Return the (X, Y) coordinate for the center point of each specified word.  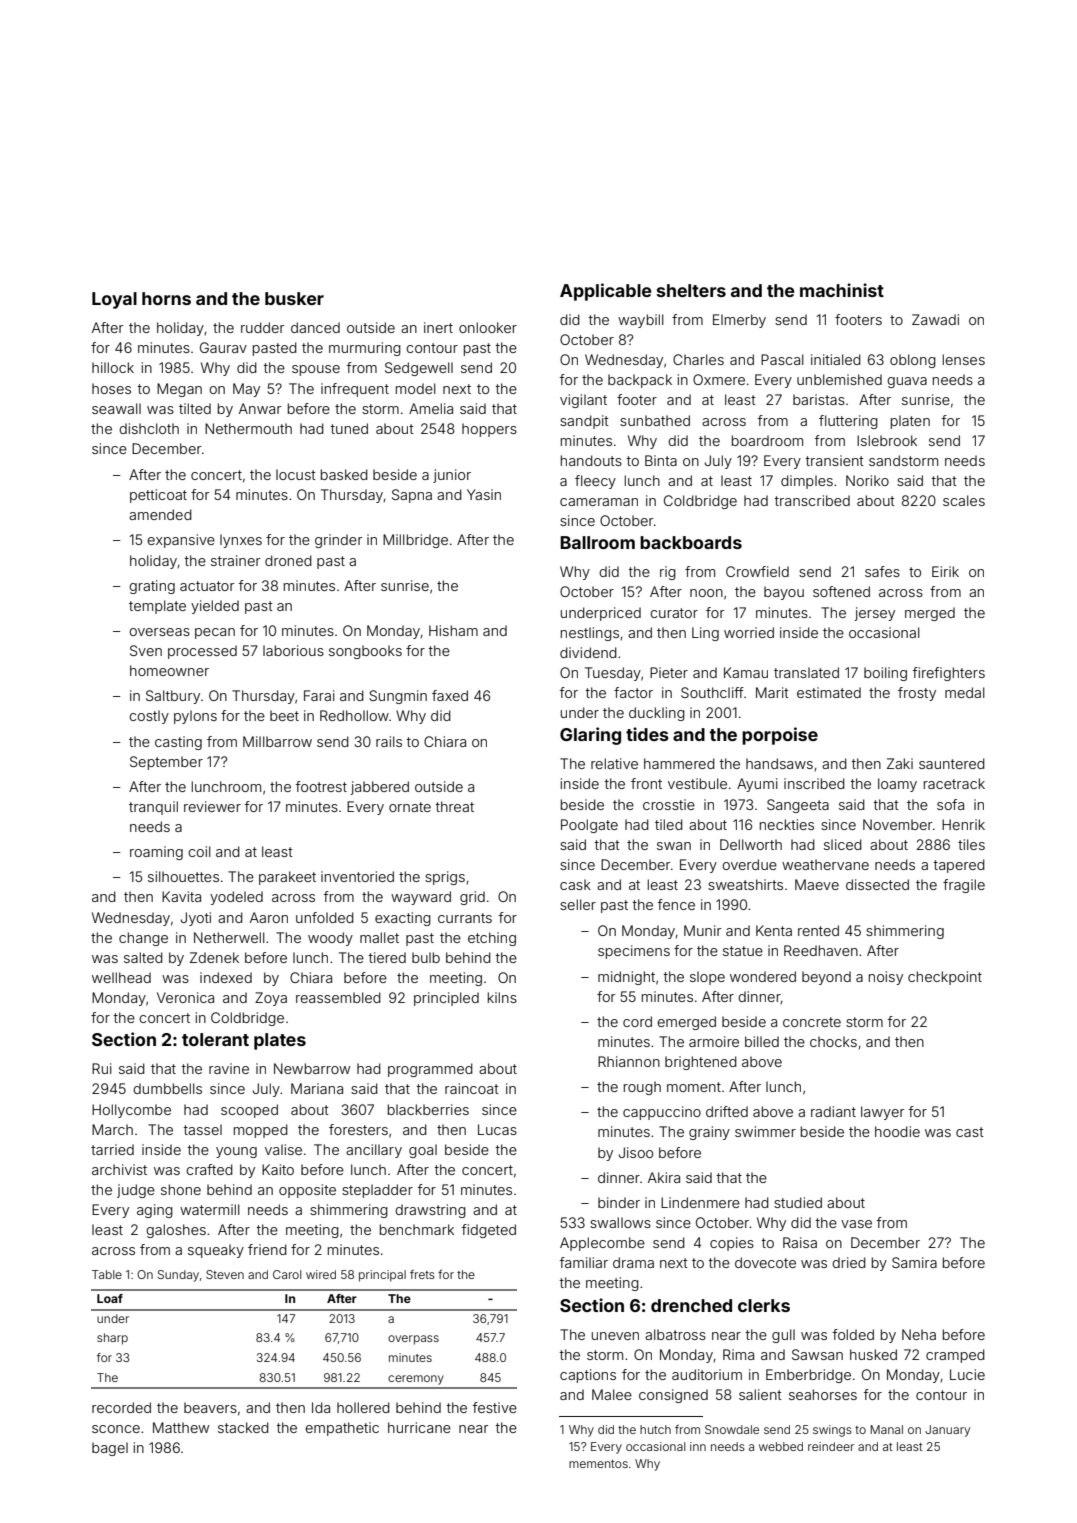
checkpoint (945, 978)
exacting (403, 919)
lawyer (883, 1113)
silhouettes (183, 876)
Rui (102, 1068)
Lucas (497, 1129)
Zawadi (935, 319)
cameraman (599, 502)
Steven (225, 1274)
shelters (691, 290)
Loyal (114, 300)
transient (834, 460)
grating (152, 587)
